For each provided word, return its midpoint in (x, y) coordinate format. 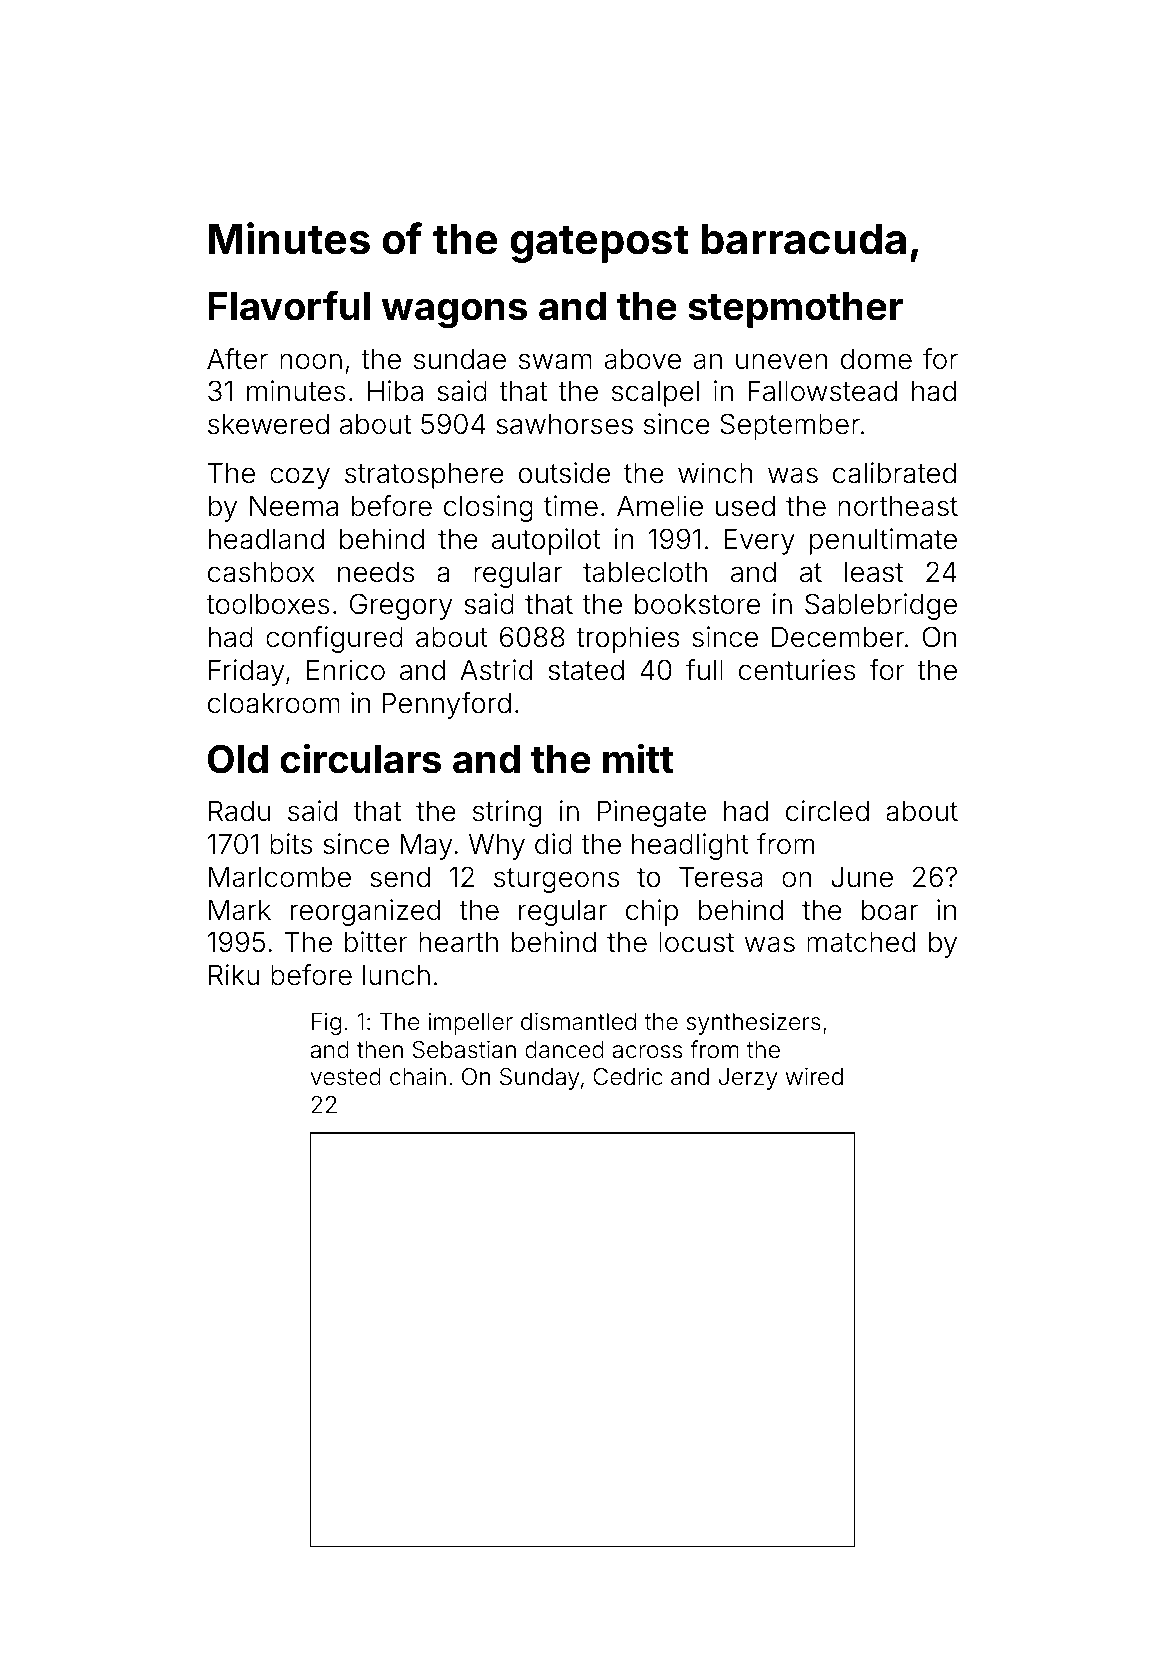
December (838, 637)
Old (238, 759)
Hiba (395, 391)
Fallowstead (822, 391)
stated (586, 670)
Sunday (539, 1079)
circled (827, 811)
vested (346, 1077)
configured (334, 639)
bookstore (697, 604)
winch (715, 473)
